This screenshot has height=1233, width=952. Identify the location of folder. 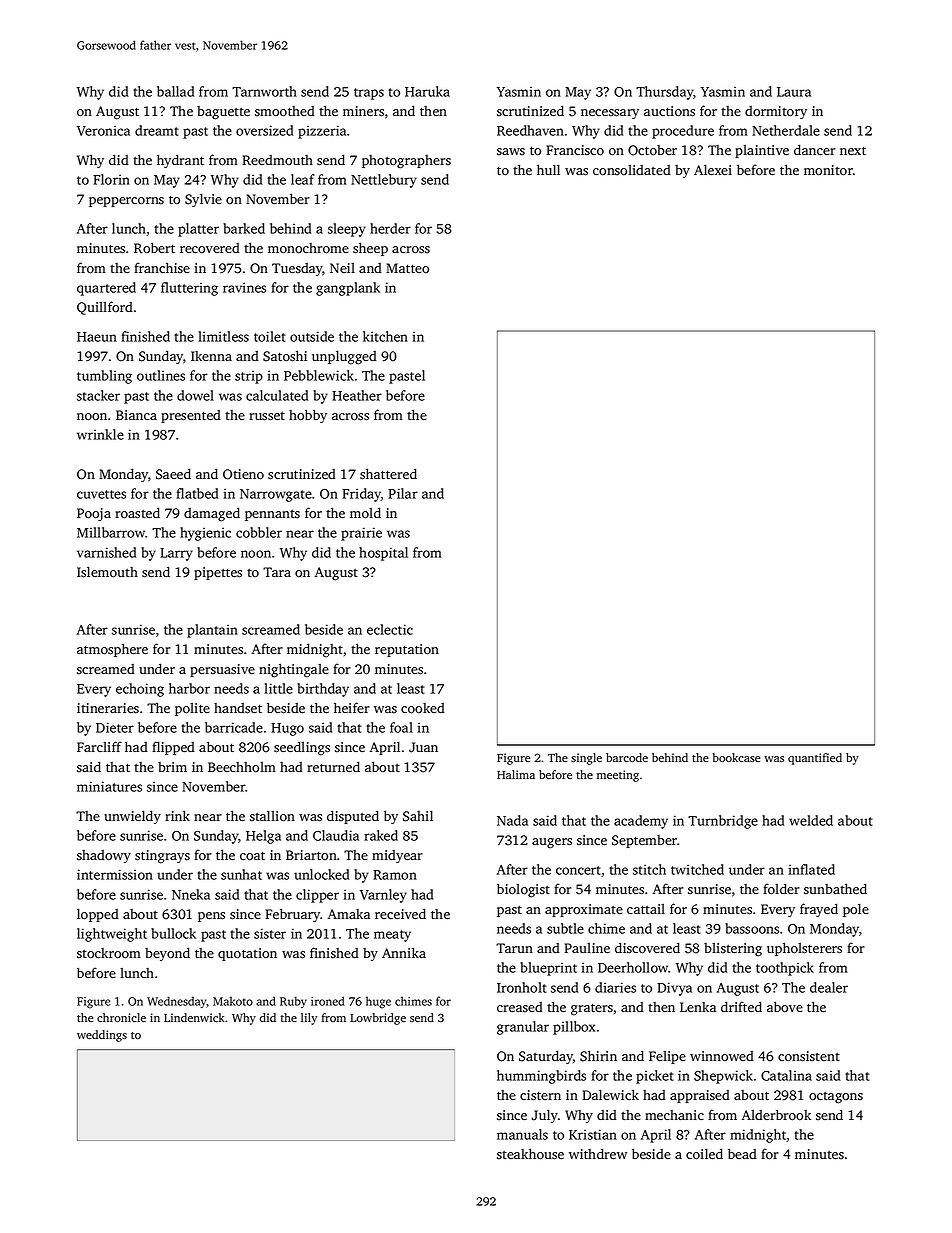
(781, 889).
